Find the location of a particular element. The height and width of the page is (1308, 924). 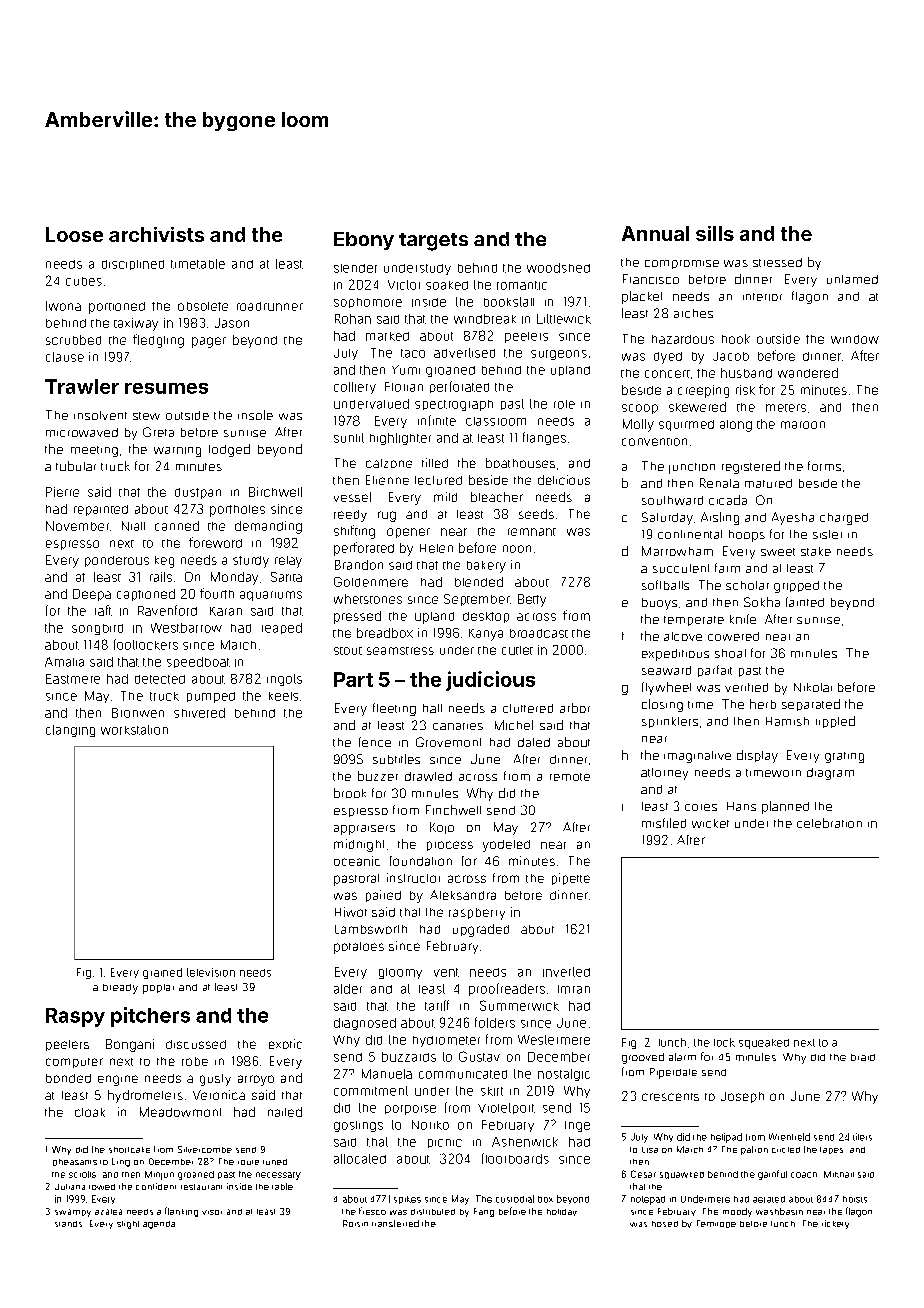

midnight is located at coordinates (359, 845).
